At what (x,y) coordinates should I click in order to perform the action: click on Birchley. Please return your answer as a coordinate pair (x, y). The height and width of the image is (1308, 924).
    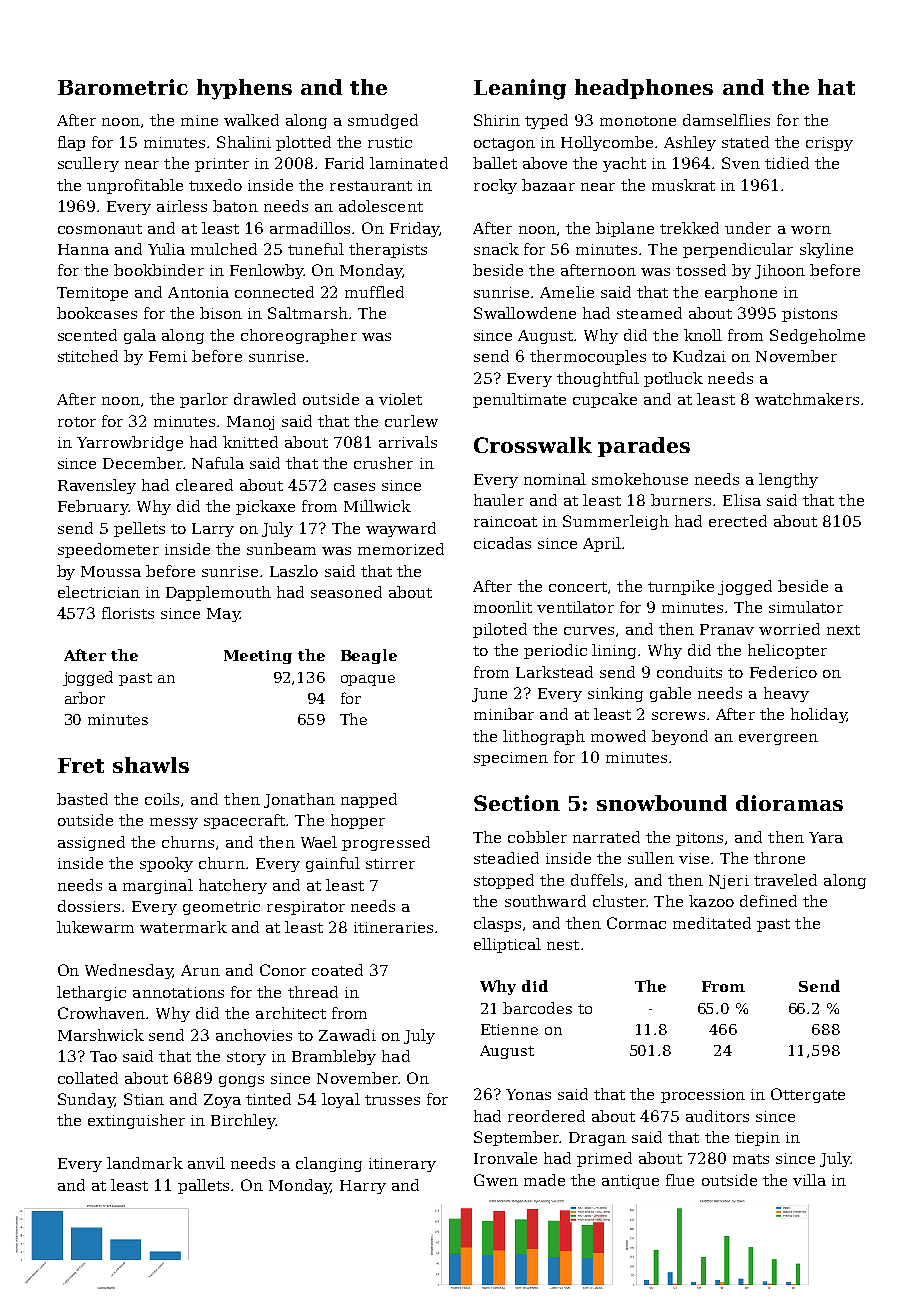
    Looking at the image, I should click on (243, 1121).
